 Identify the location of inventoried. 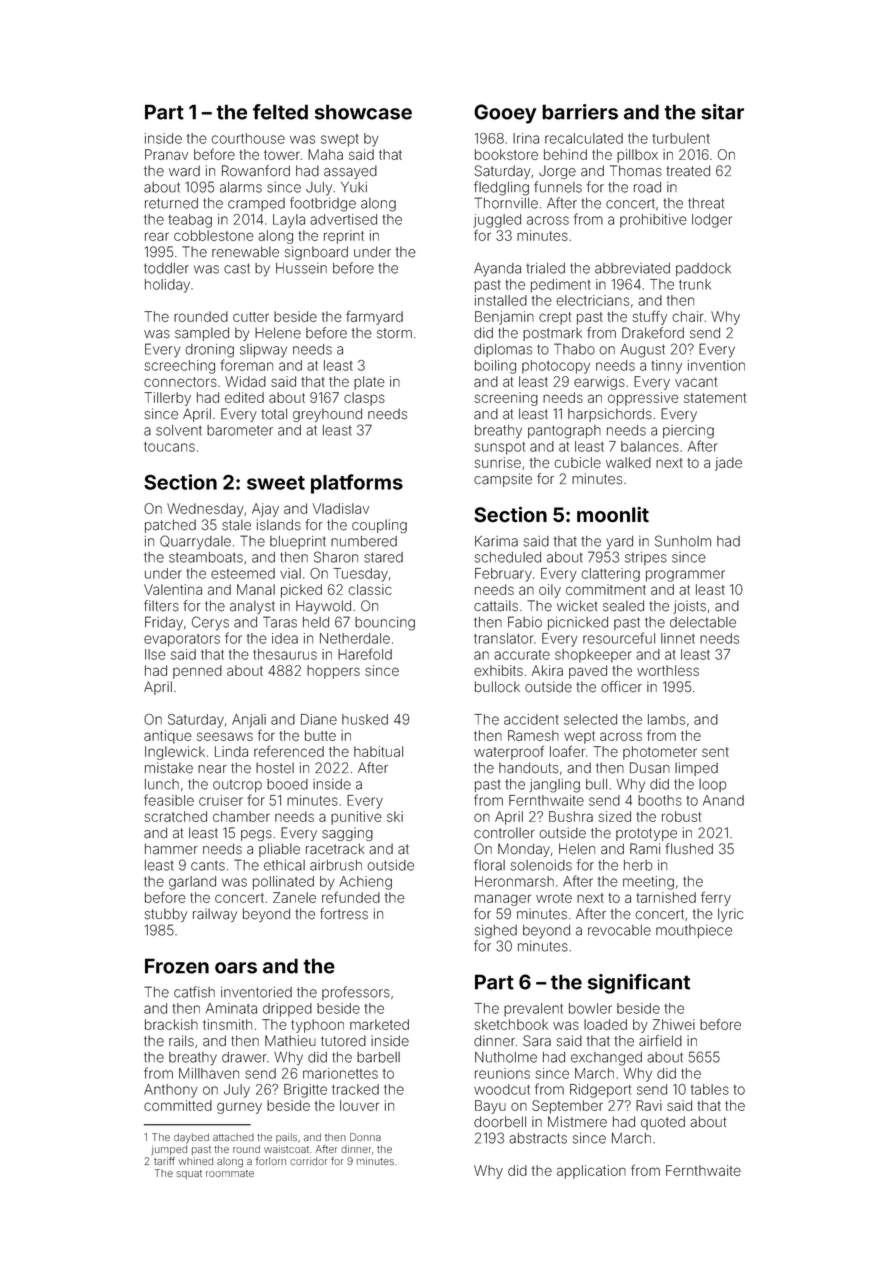
(256, 992).
